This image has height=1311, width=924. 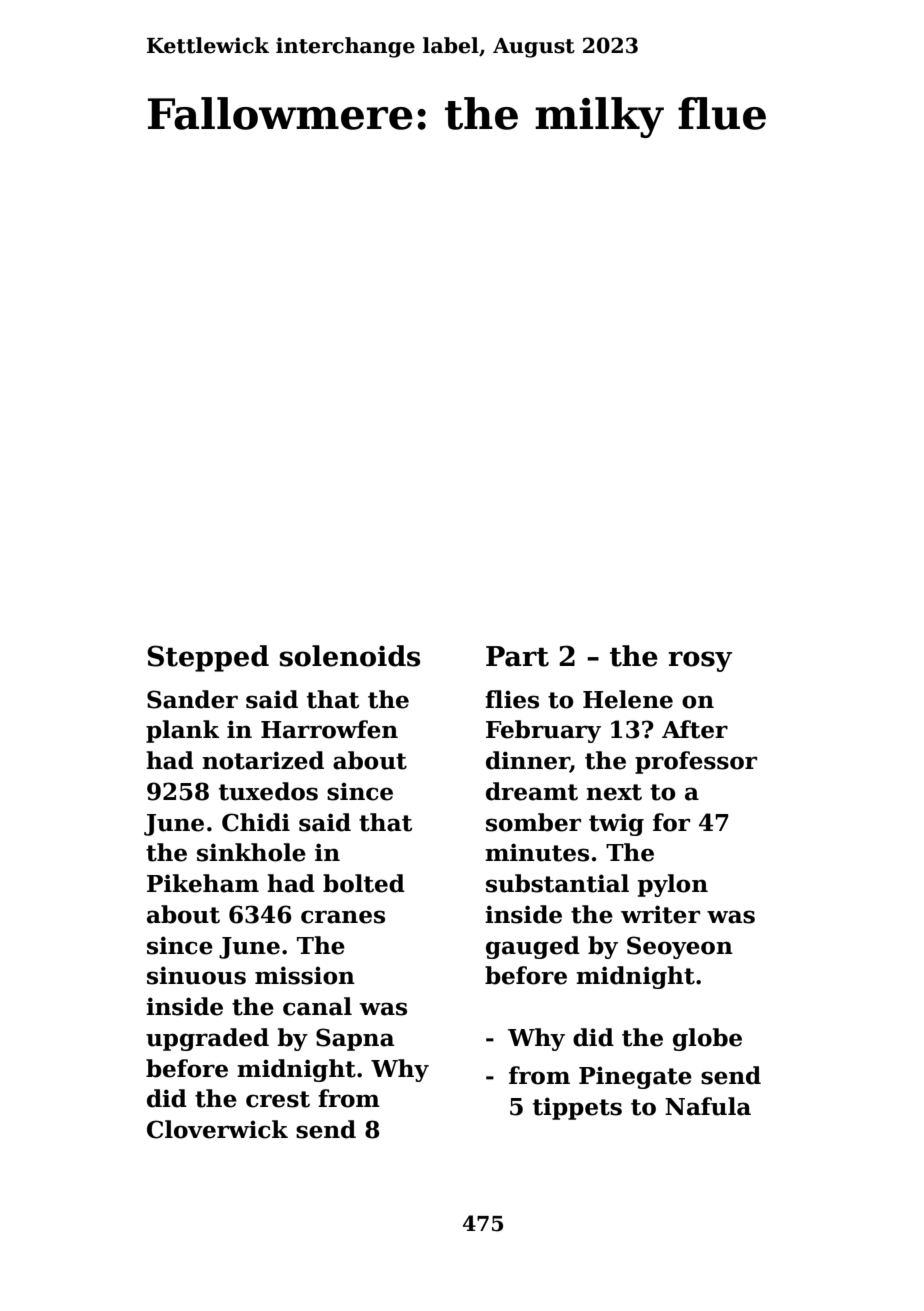 What do you see at coordinates (207, 1039) in the image?
I see `upgraded` at bounding box center [207, 1039].
